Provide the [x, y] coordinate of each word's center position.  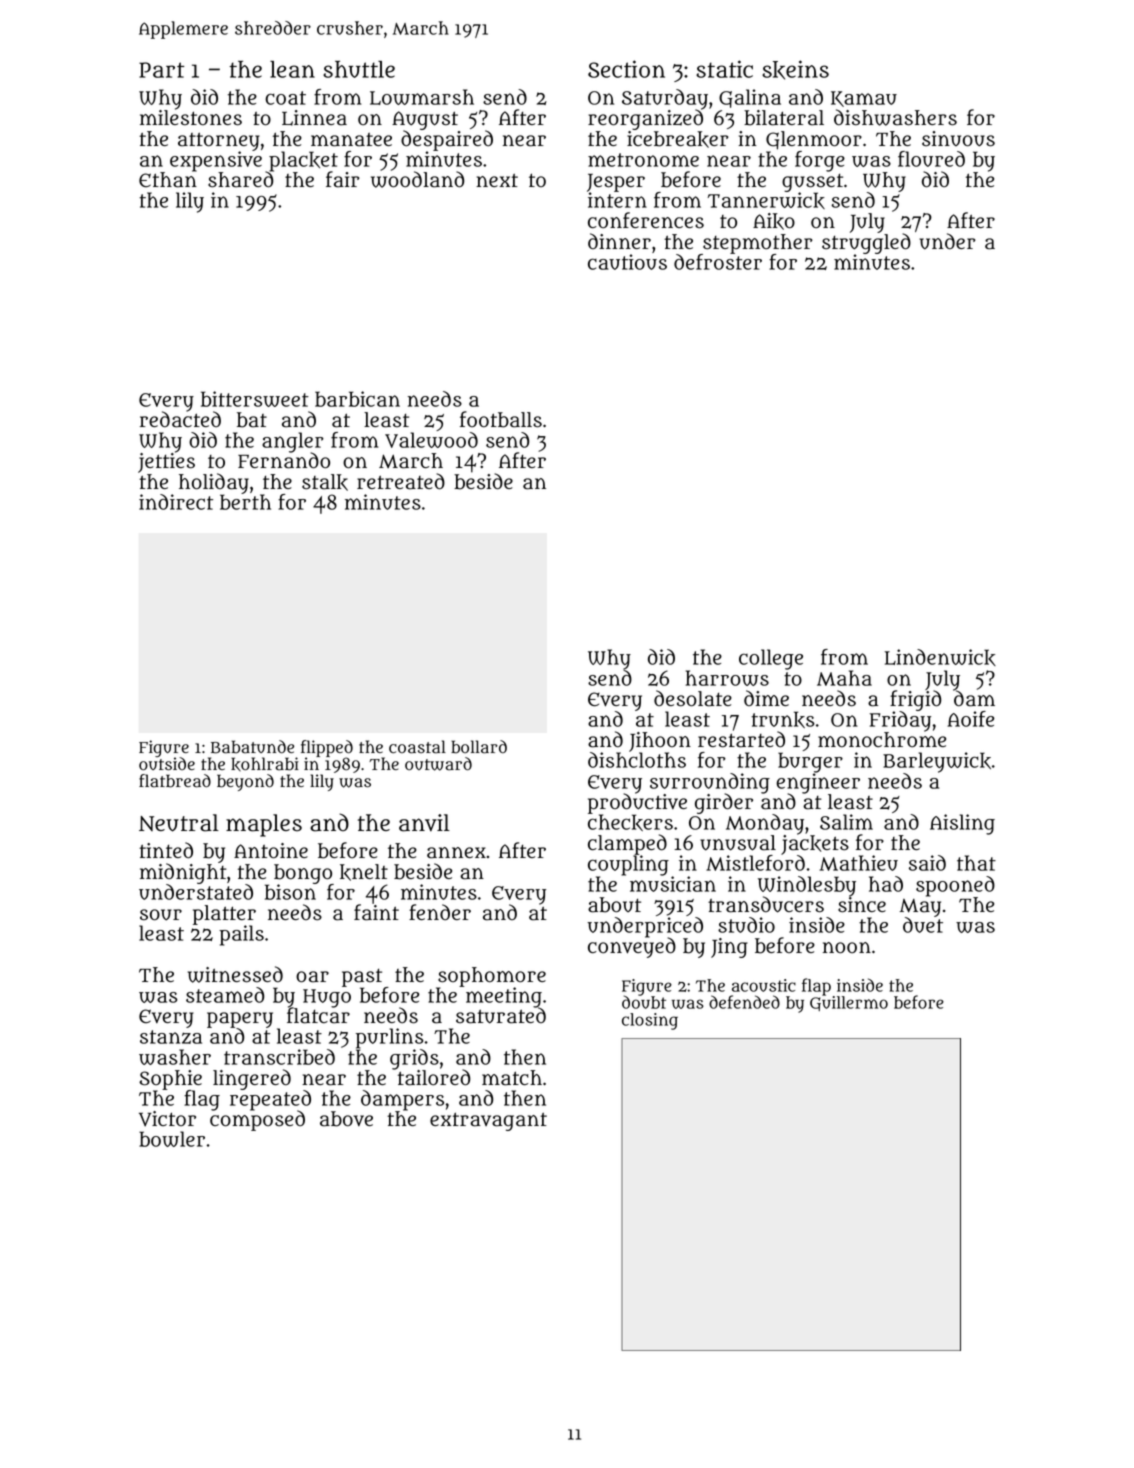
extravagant [488, 1121]
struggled [866, 243]
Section [626, 69]
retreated [401, 481]
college [771, 659]
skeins [795, 70]
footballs [501, 419]
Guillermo [849, 1003]
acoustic [764, 985]
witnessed [235, 974]
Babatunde [252, 747]
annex [456, 853]
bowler [172, 1139]
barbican [357, 399]
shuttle [359, 69]
